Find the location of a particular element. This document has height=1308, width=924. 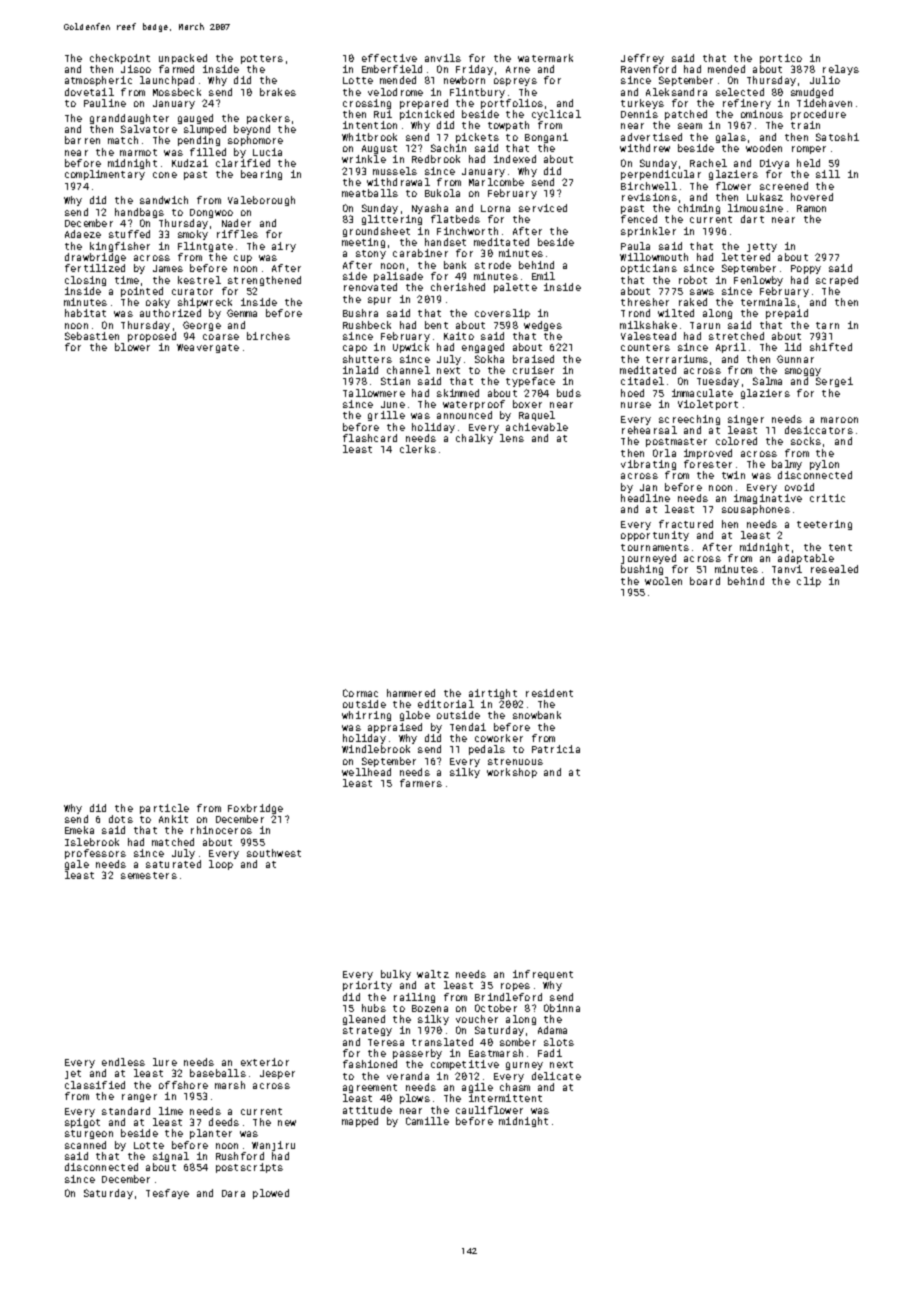

citadel is located at coordinates (642, 381).
